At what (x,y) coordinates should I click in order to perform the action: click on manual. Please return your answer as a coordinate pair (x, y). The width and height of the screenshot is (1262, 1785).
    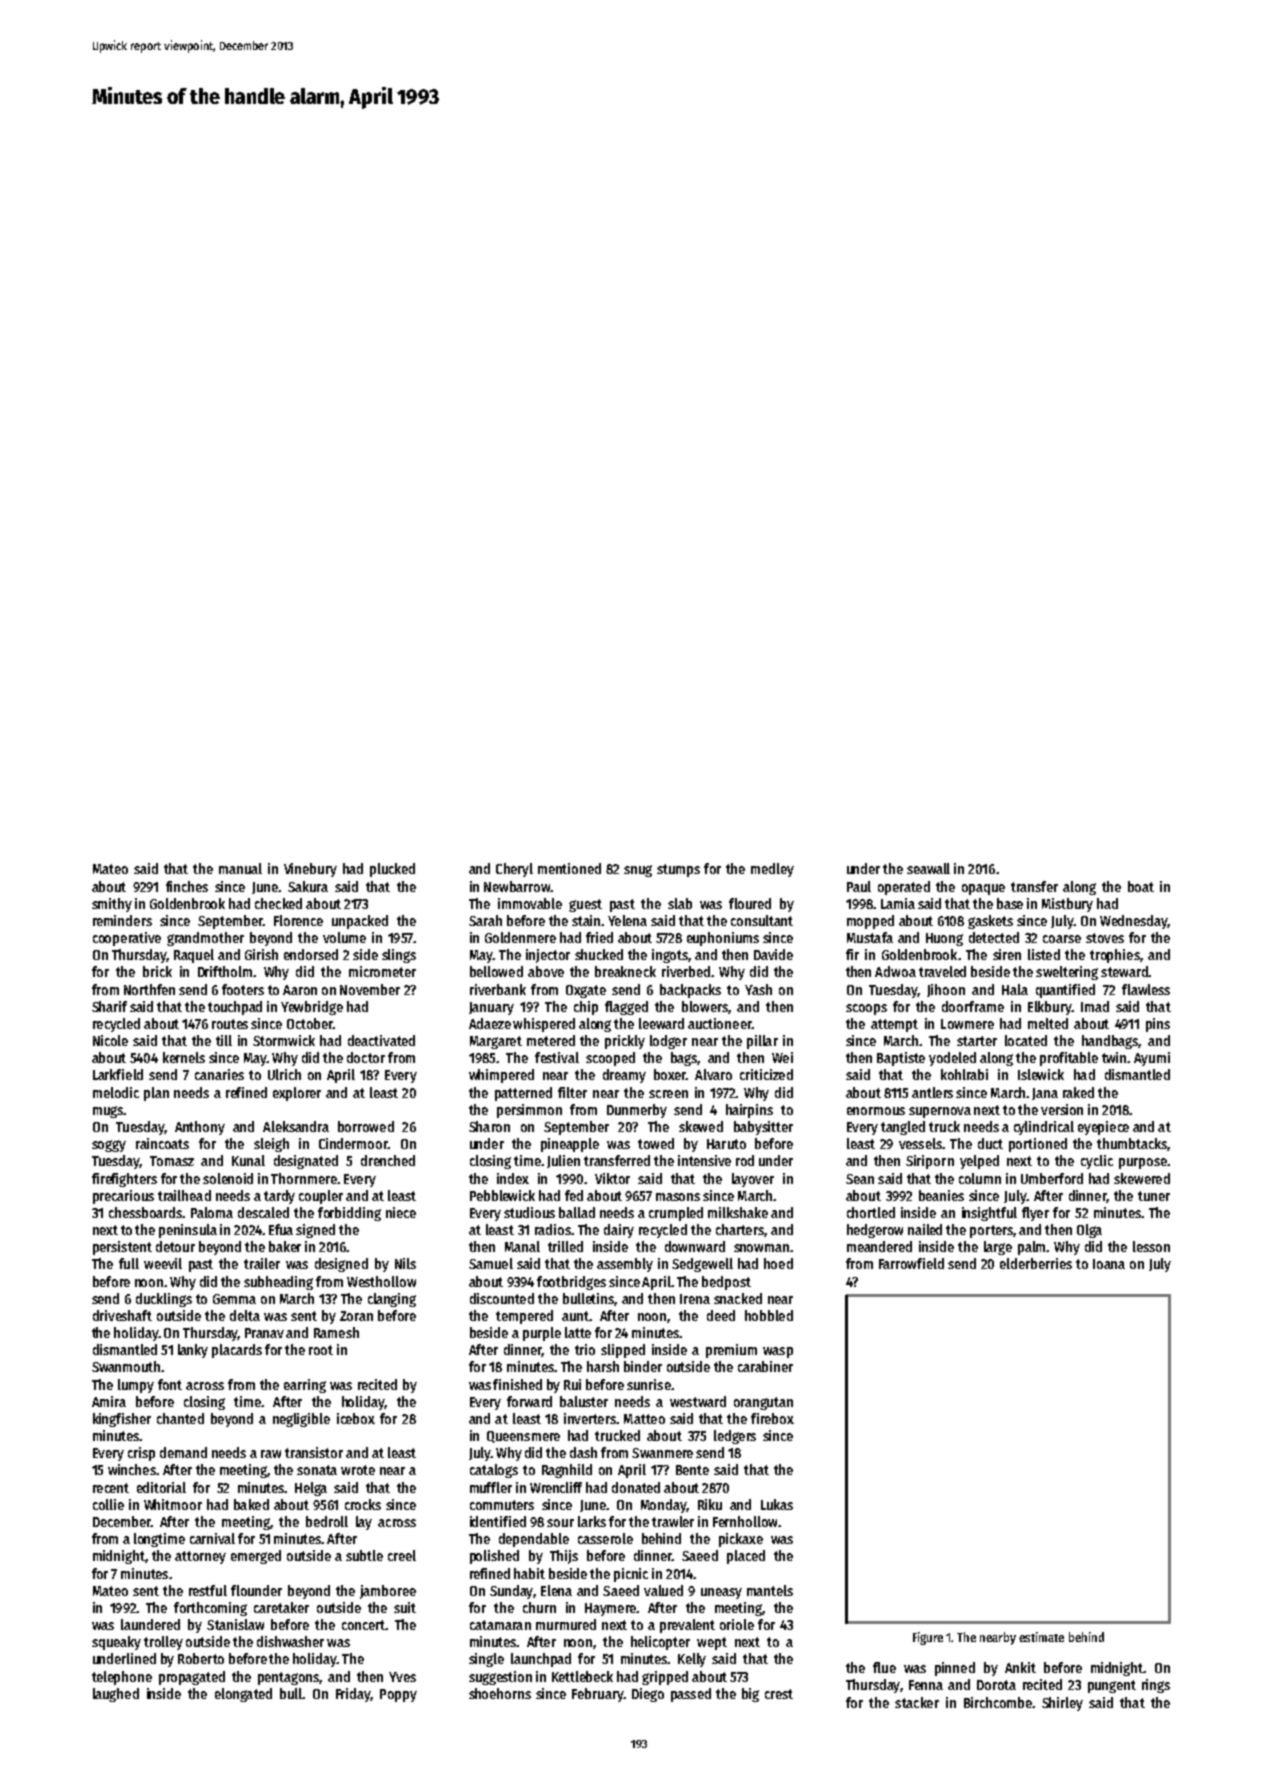
    Looking at the image, I should click on (240, 868).
